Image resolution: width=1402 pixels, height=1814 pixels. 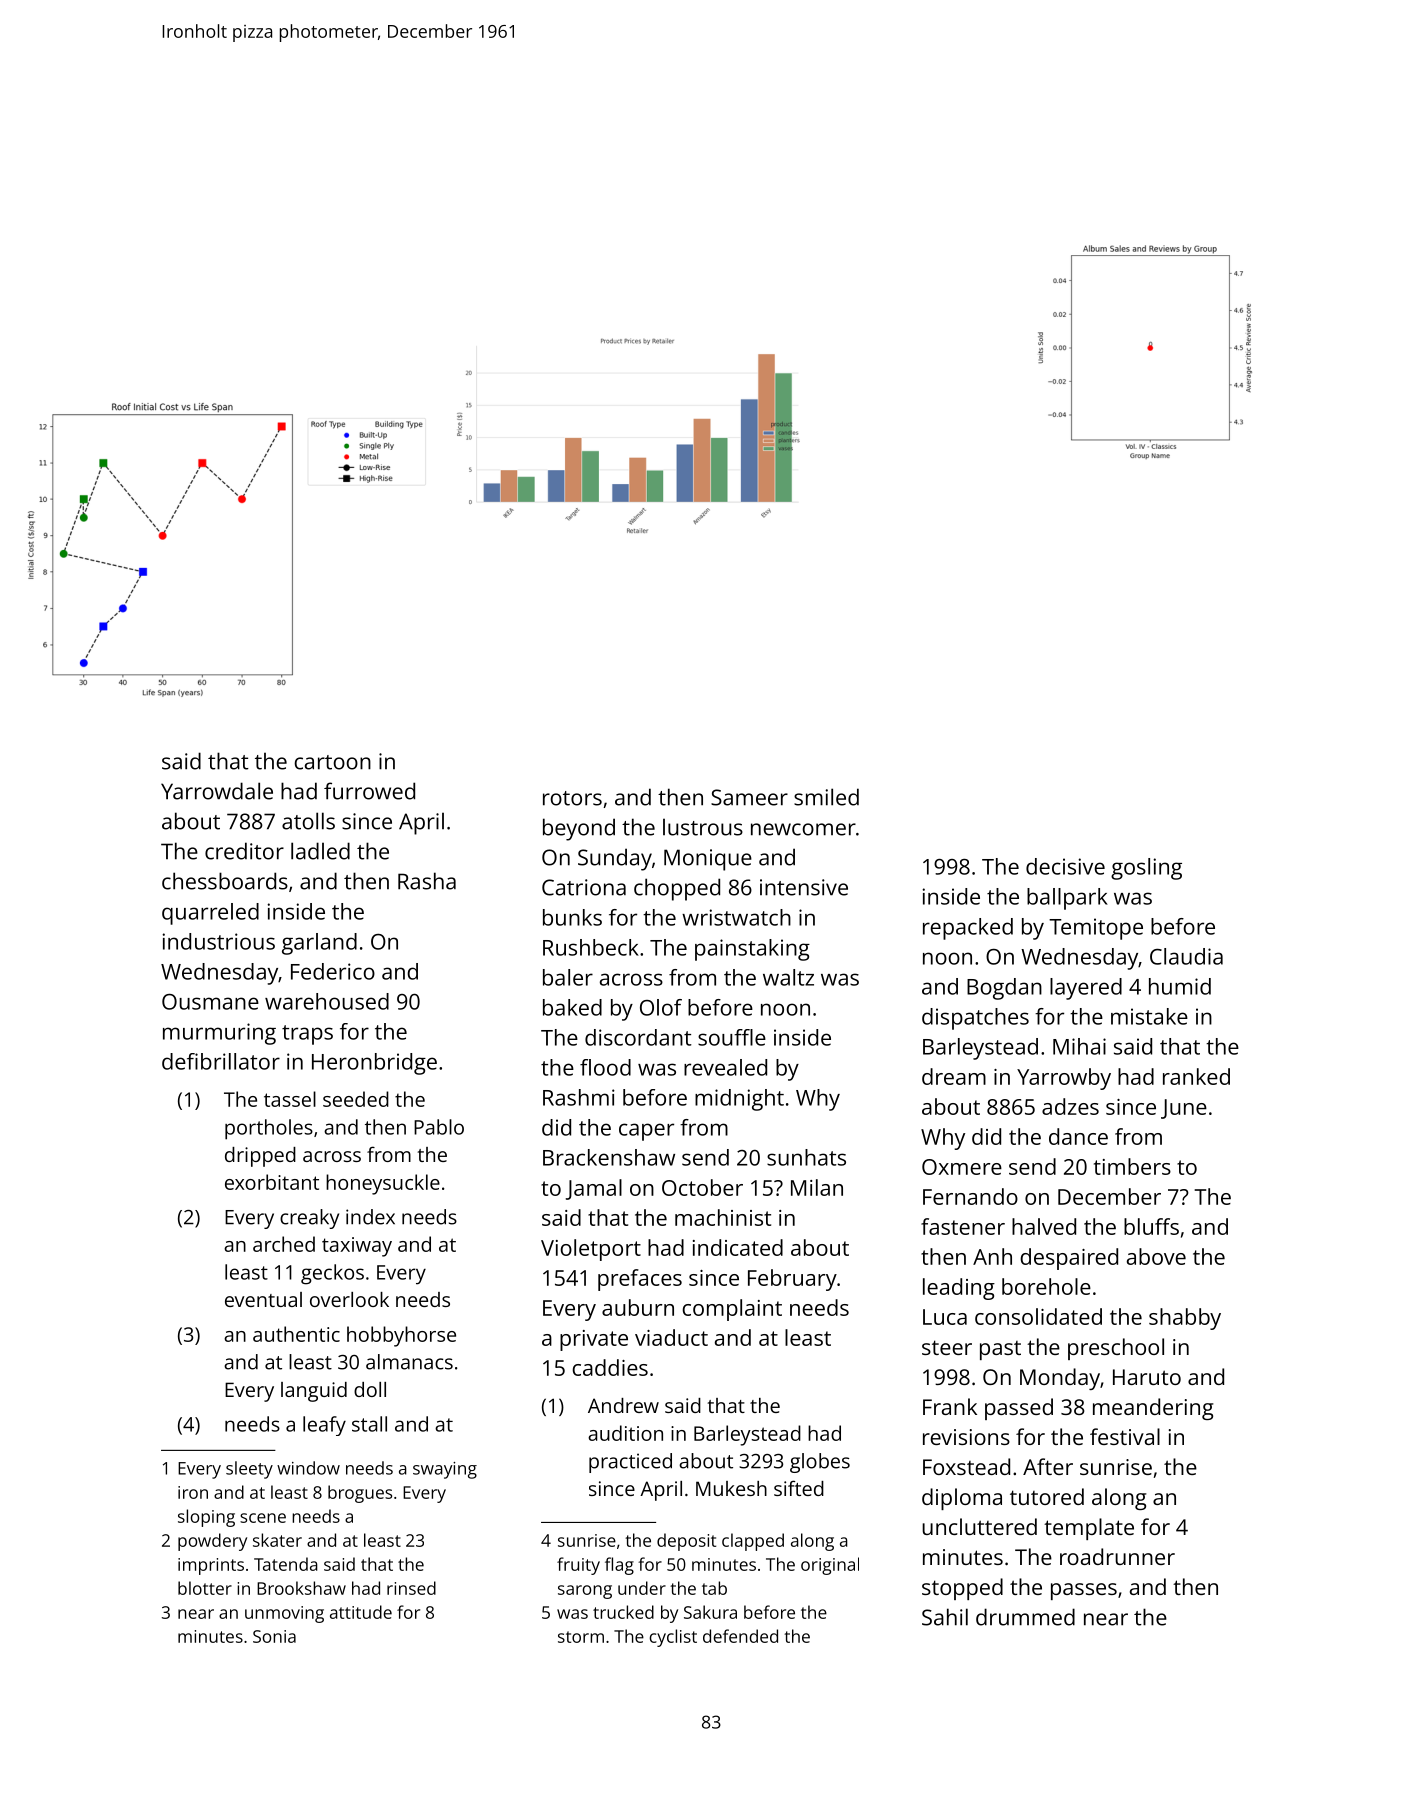 What do you see at coordinates (1025, 1617) in the page?
I see `drummed` at bounding box center [1025, 1617].
